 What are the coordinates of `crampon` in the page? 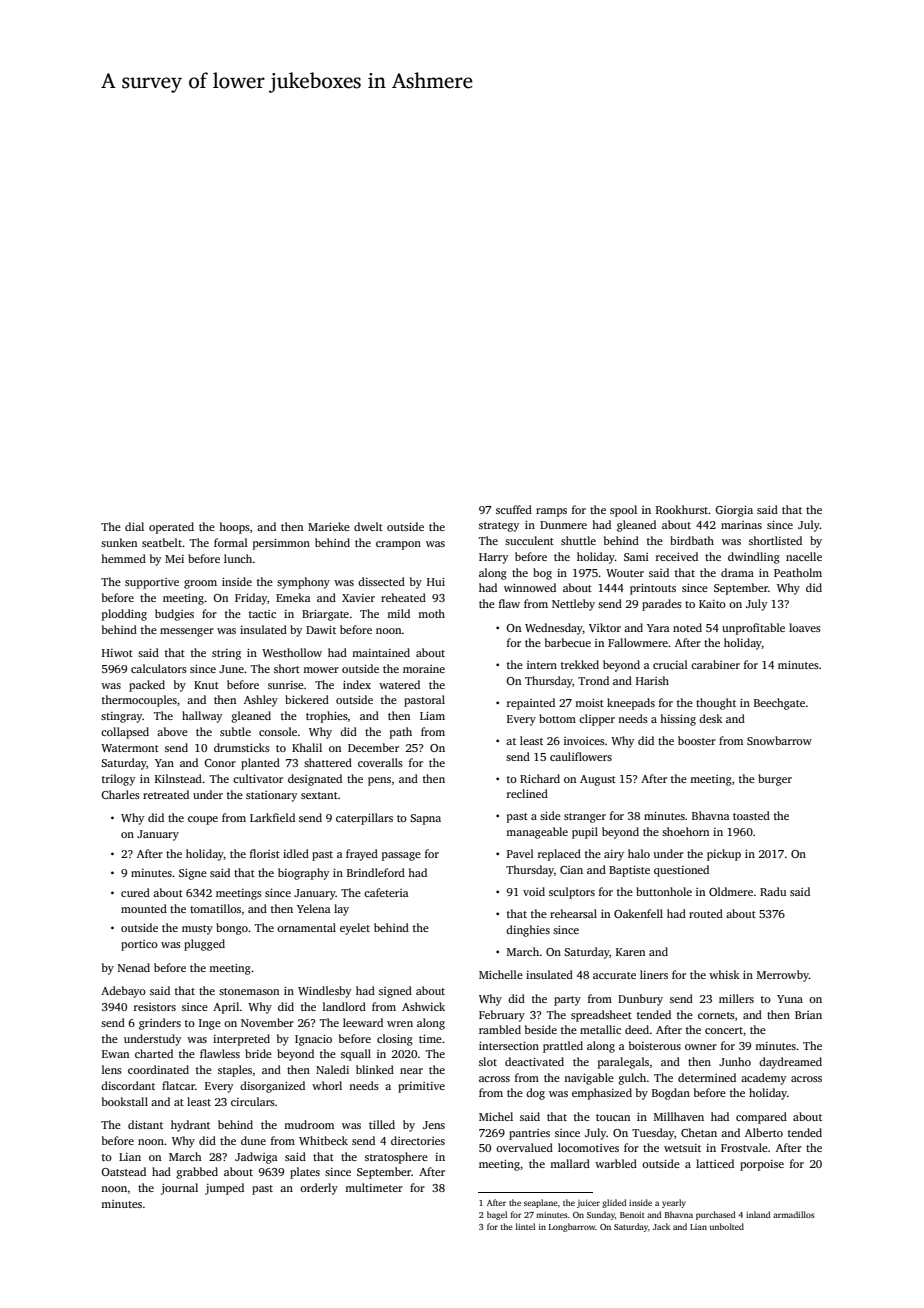 It's located at (398, 545).
